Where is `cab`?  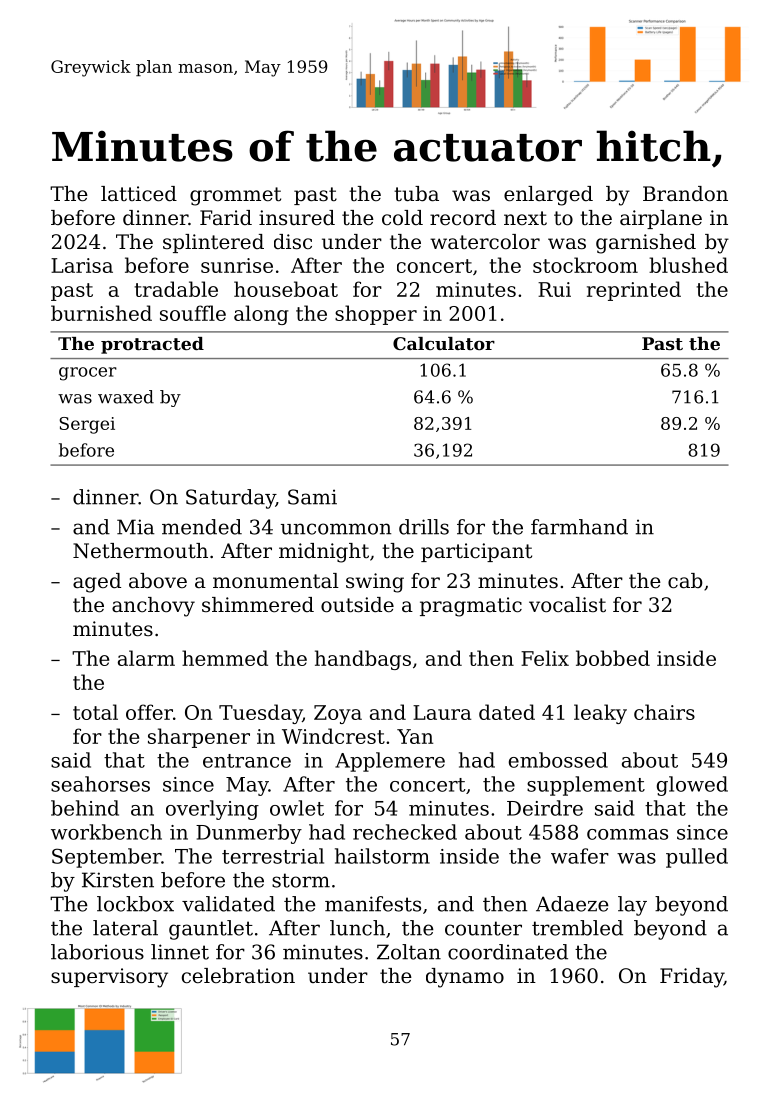 cab is located at coordinates (685, 581).
